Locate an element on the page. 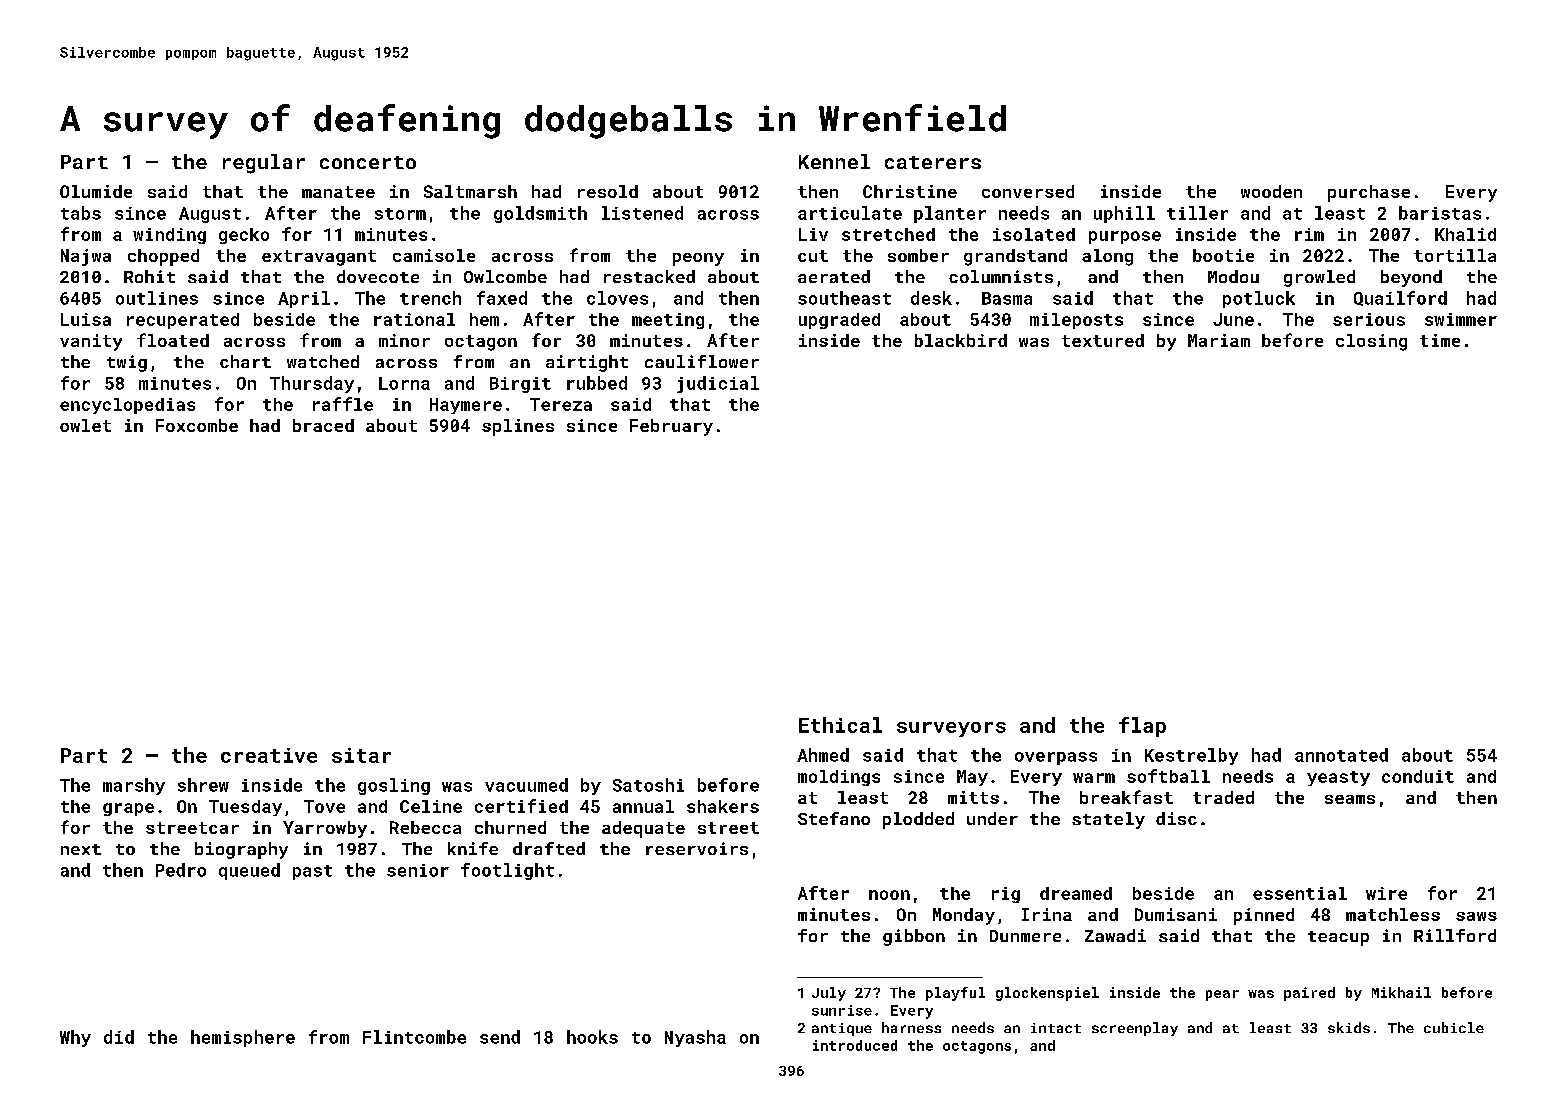 Image resolution: width=1557 pixels, height=1101 pixels. Ethical is located at coordinates (840, 725).
